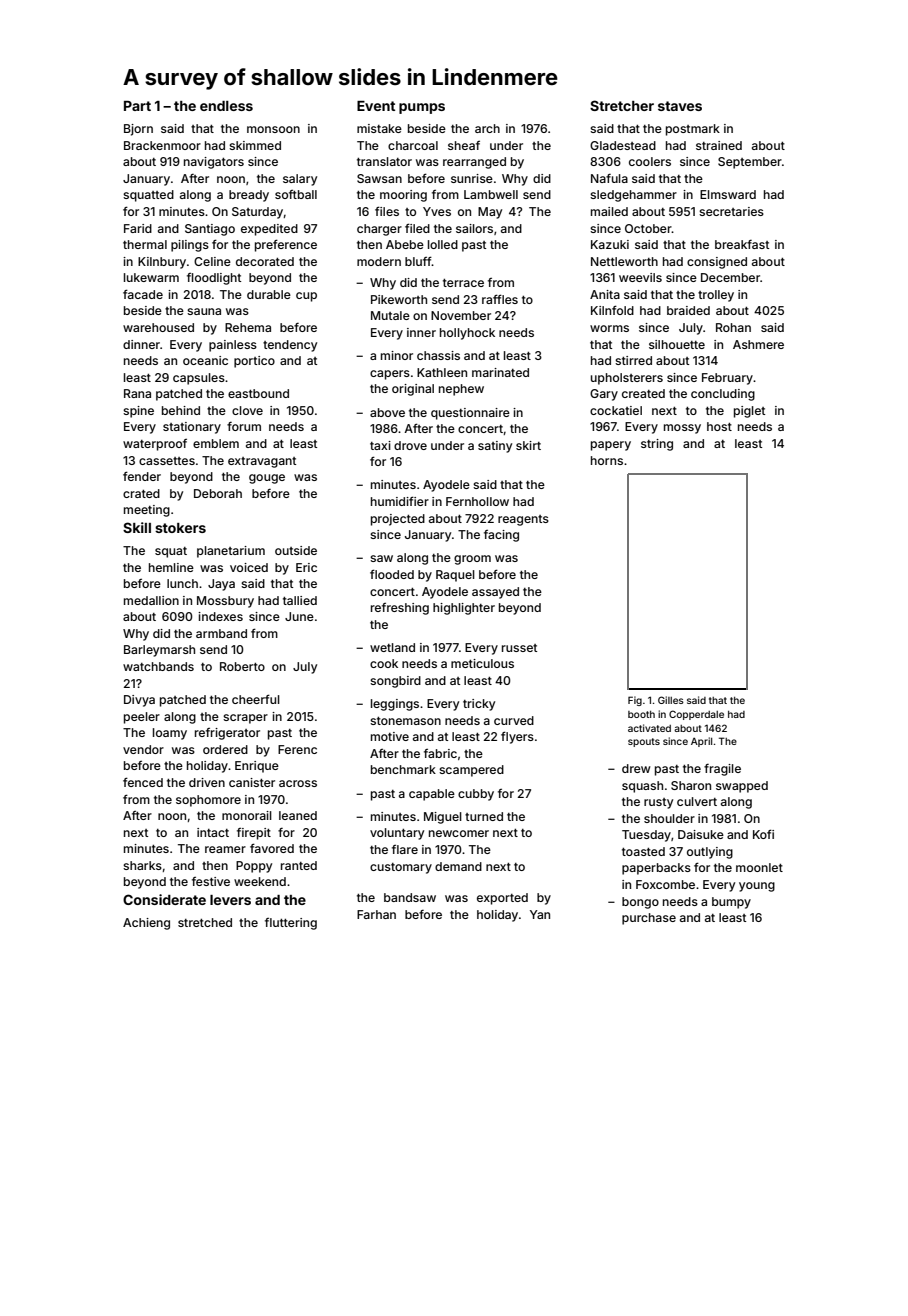 The height and width of the screenshot is (1316, 908). I want to click on meticulous, so click(482, 663).
